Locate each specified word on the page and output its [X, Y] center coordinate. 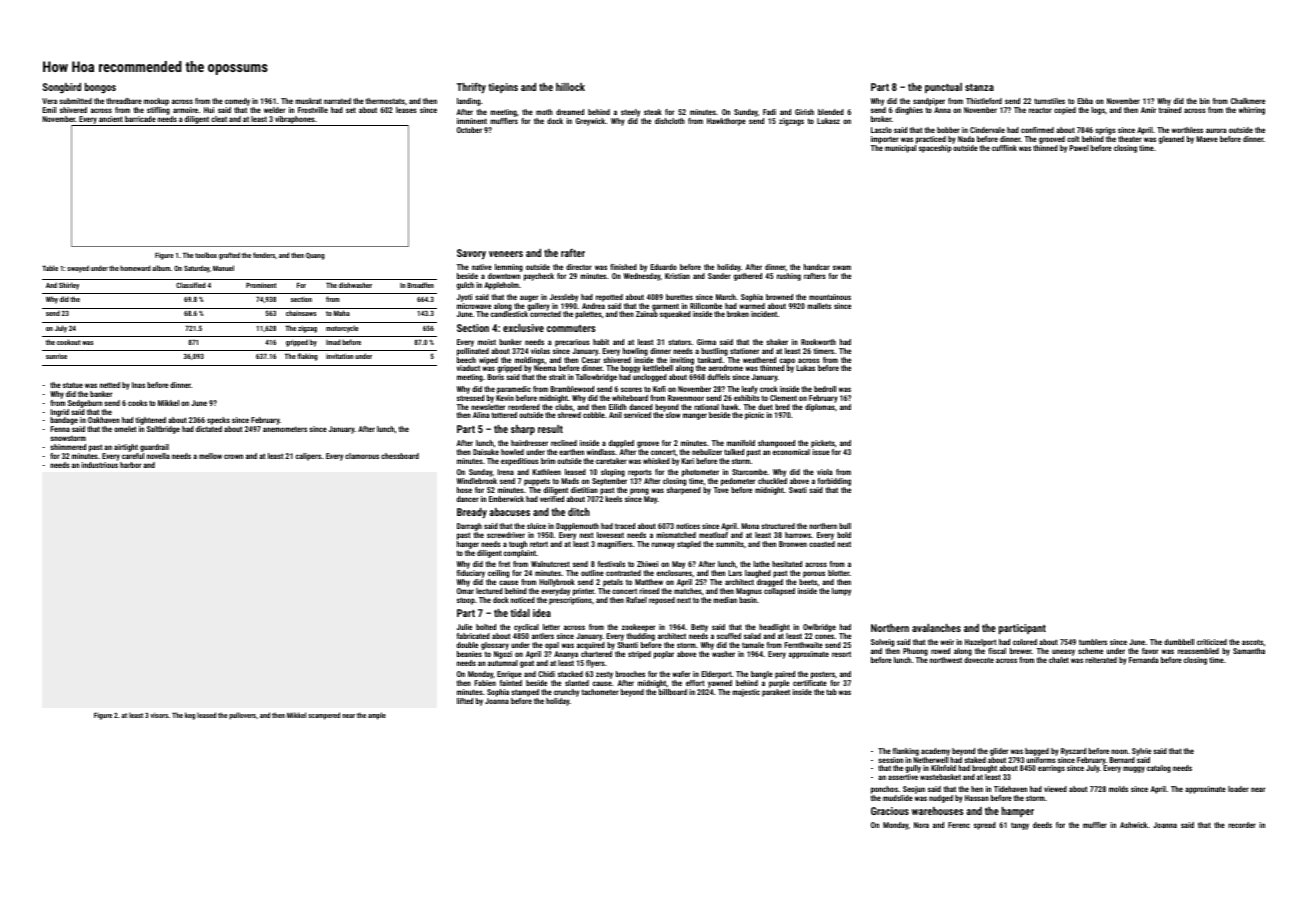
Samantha [1249, 651]
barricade [140, 119]
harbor [130, 465]
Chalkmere [1248, 101]
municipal [900, 149]
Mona [750, 526]
